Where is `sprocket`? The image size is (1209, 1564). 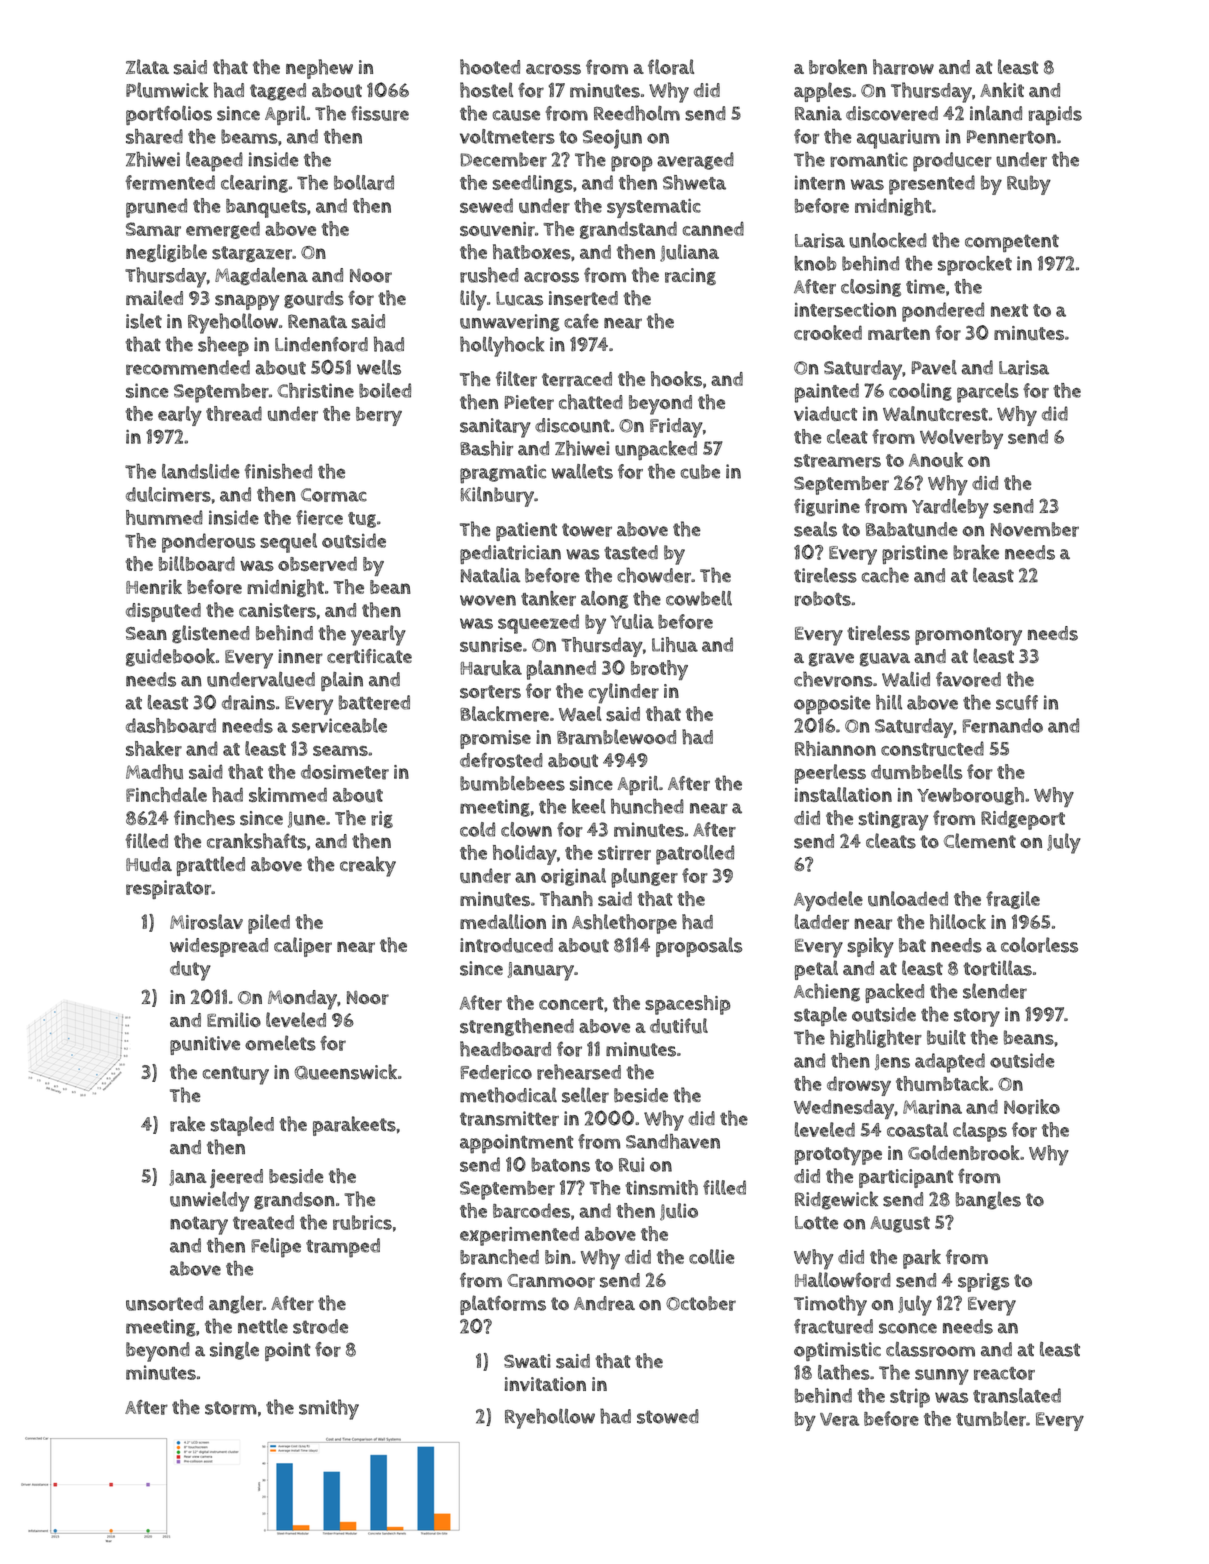
sprocket is located at coordinates (975, 266).
